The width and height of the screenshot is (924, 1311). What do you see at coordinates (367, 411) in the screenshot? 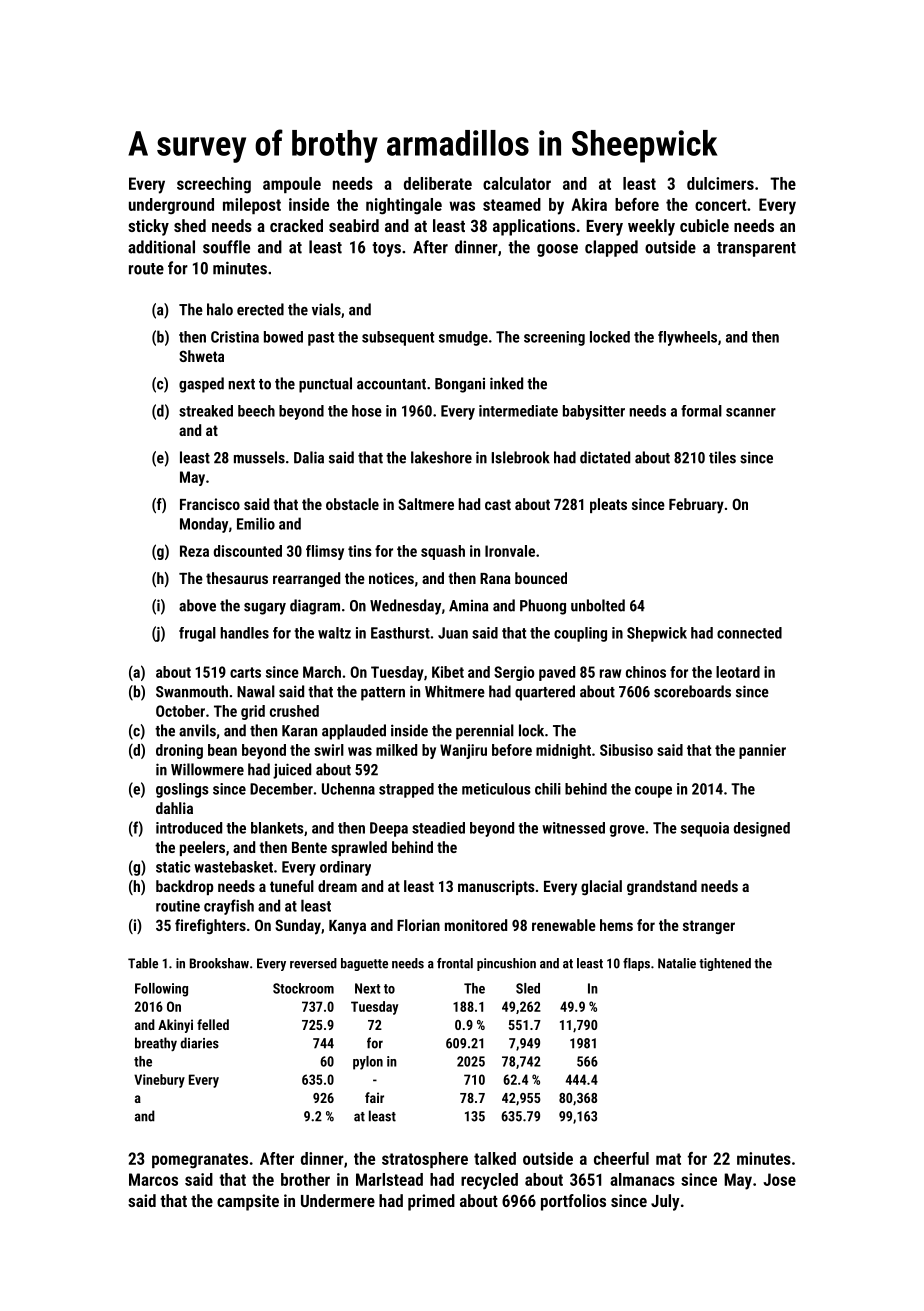
I see `hose` at bounding box center [367, 411].
